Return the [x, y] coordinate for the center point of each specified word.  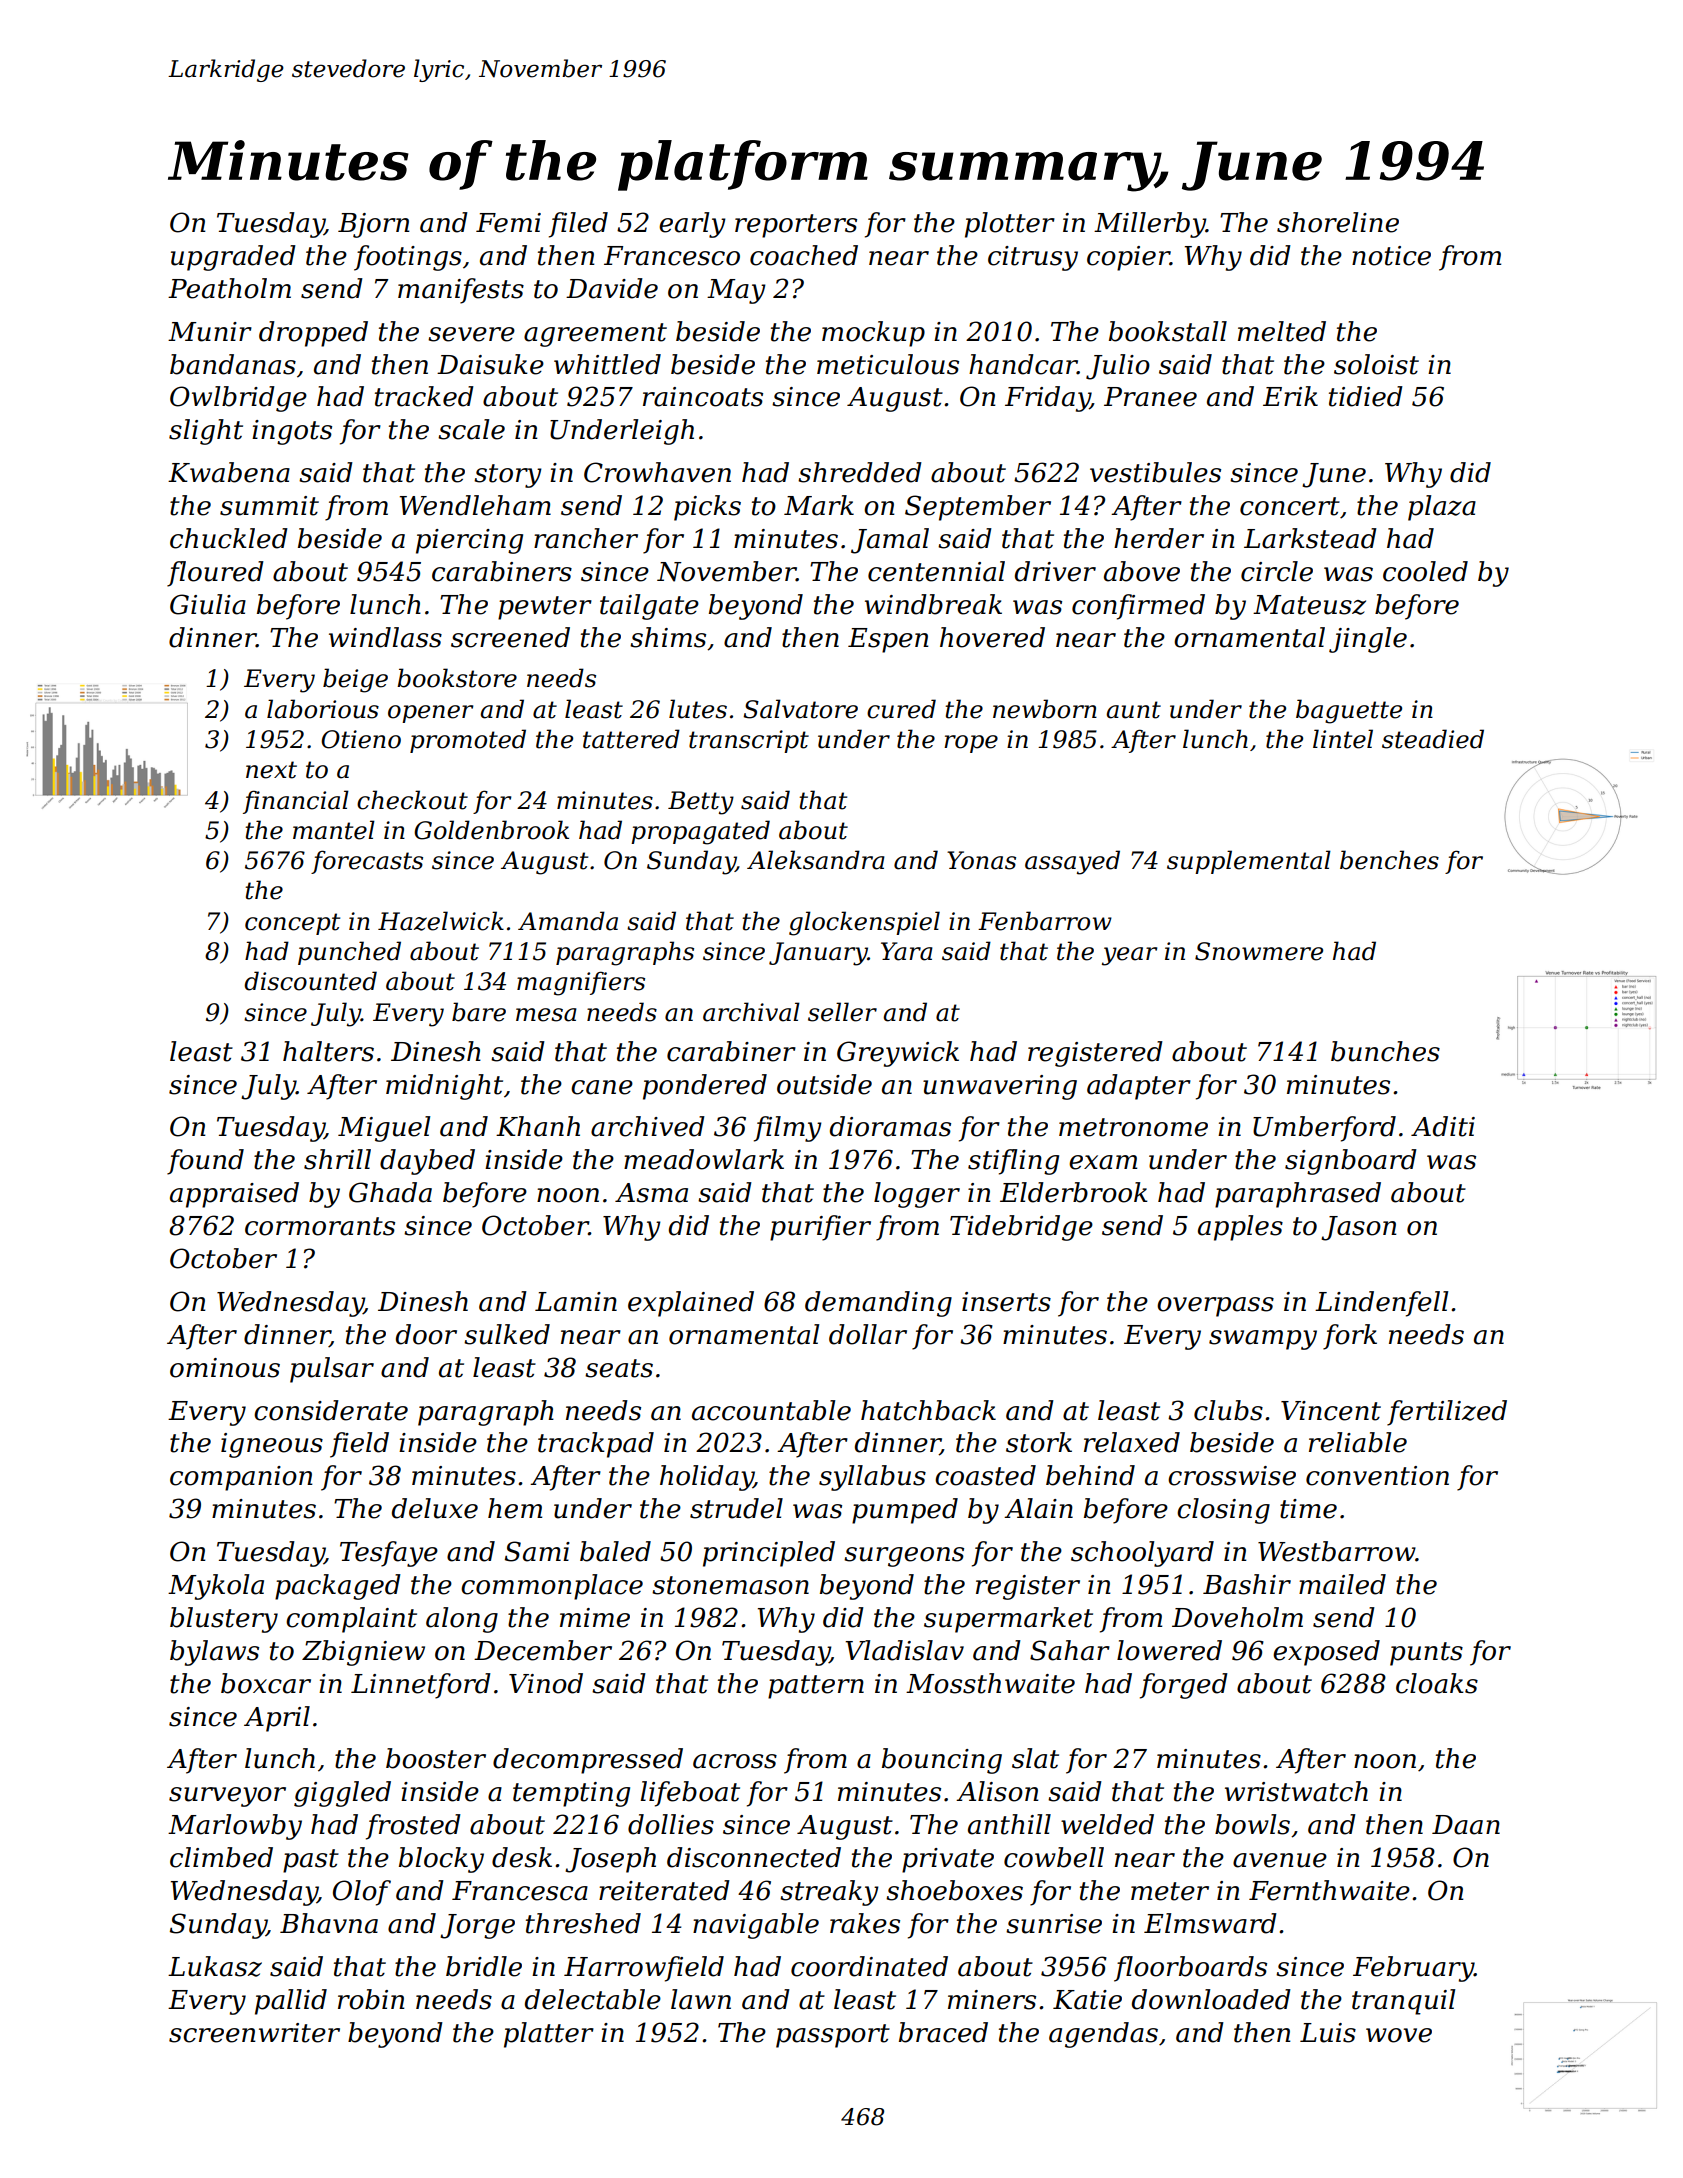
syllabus [872, 1478]
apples [1240, 1228]
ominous [225, 1368]
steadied [1433, 739]
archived [648, 1126]
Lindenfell [1381, 1304]
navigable [756, 1926]
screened [510, 637]
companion [241, 1478]
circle [1277, 571]
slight [206, 432]
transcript [749, 741]
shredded [860, 472]
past [311, 1861]
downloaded [1211, 1999]
